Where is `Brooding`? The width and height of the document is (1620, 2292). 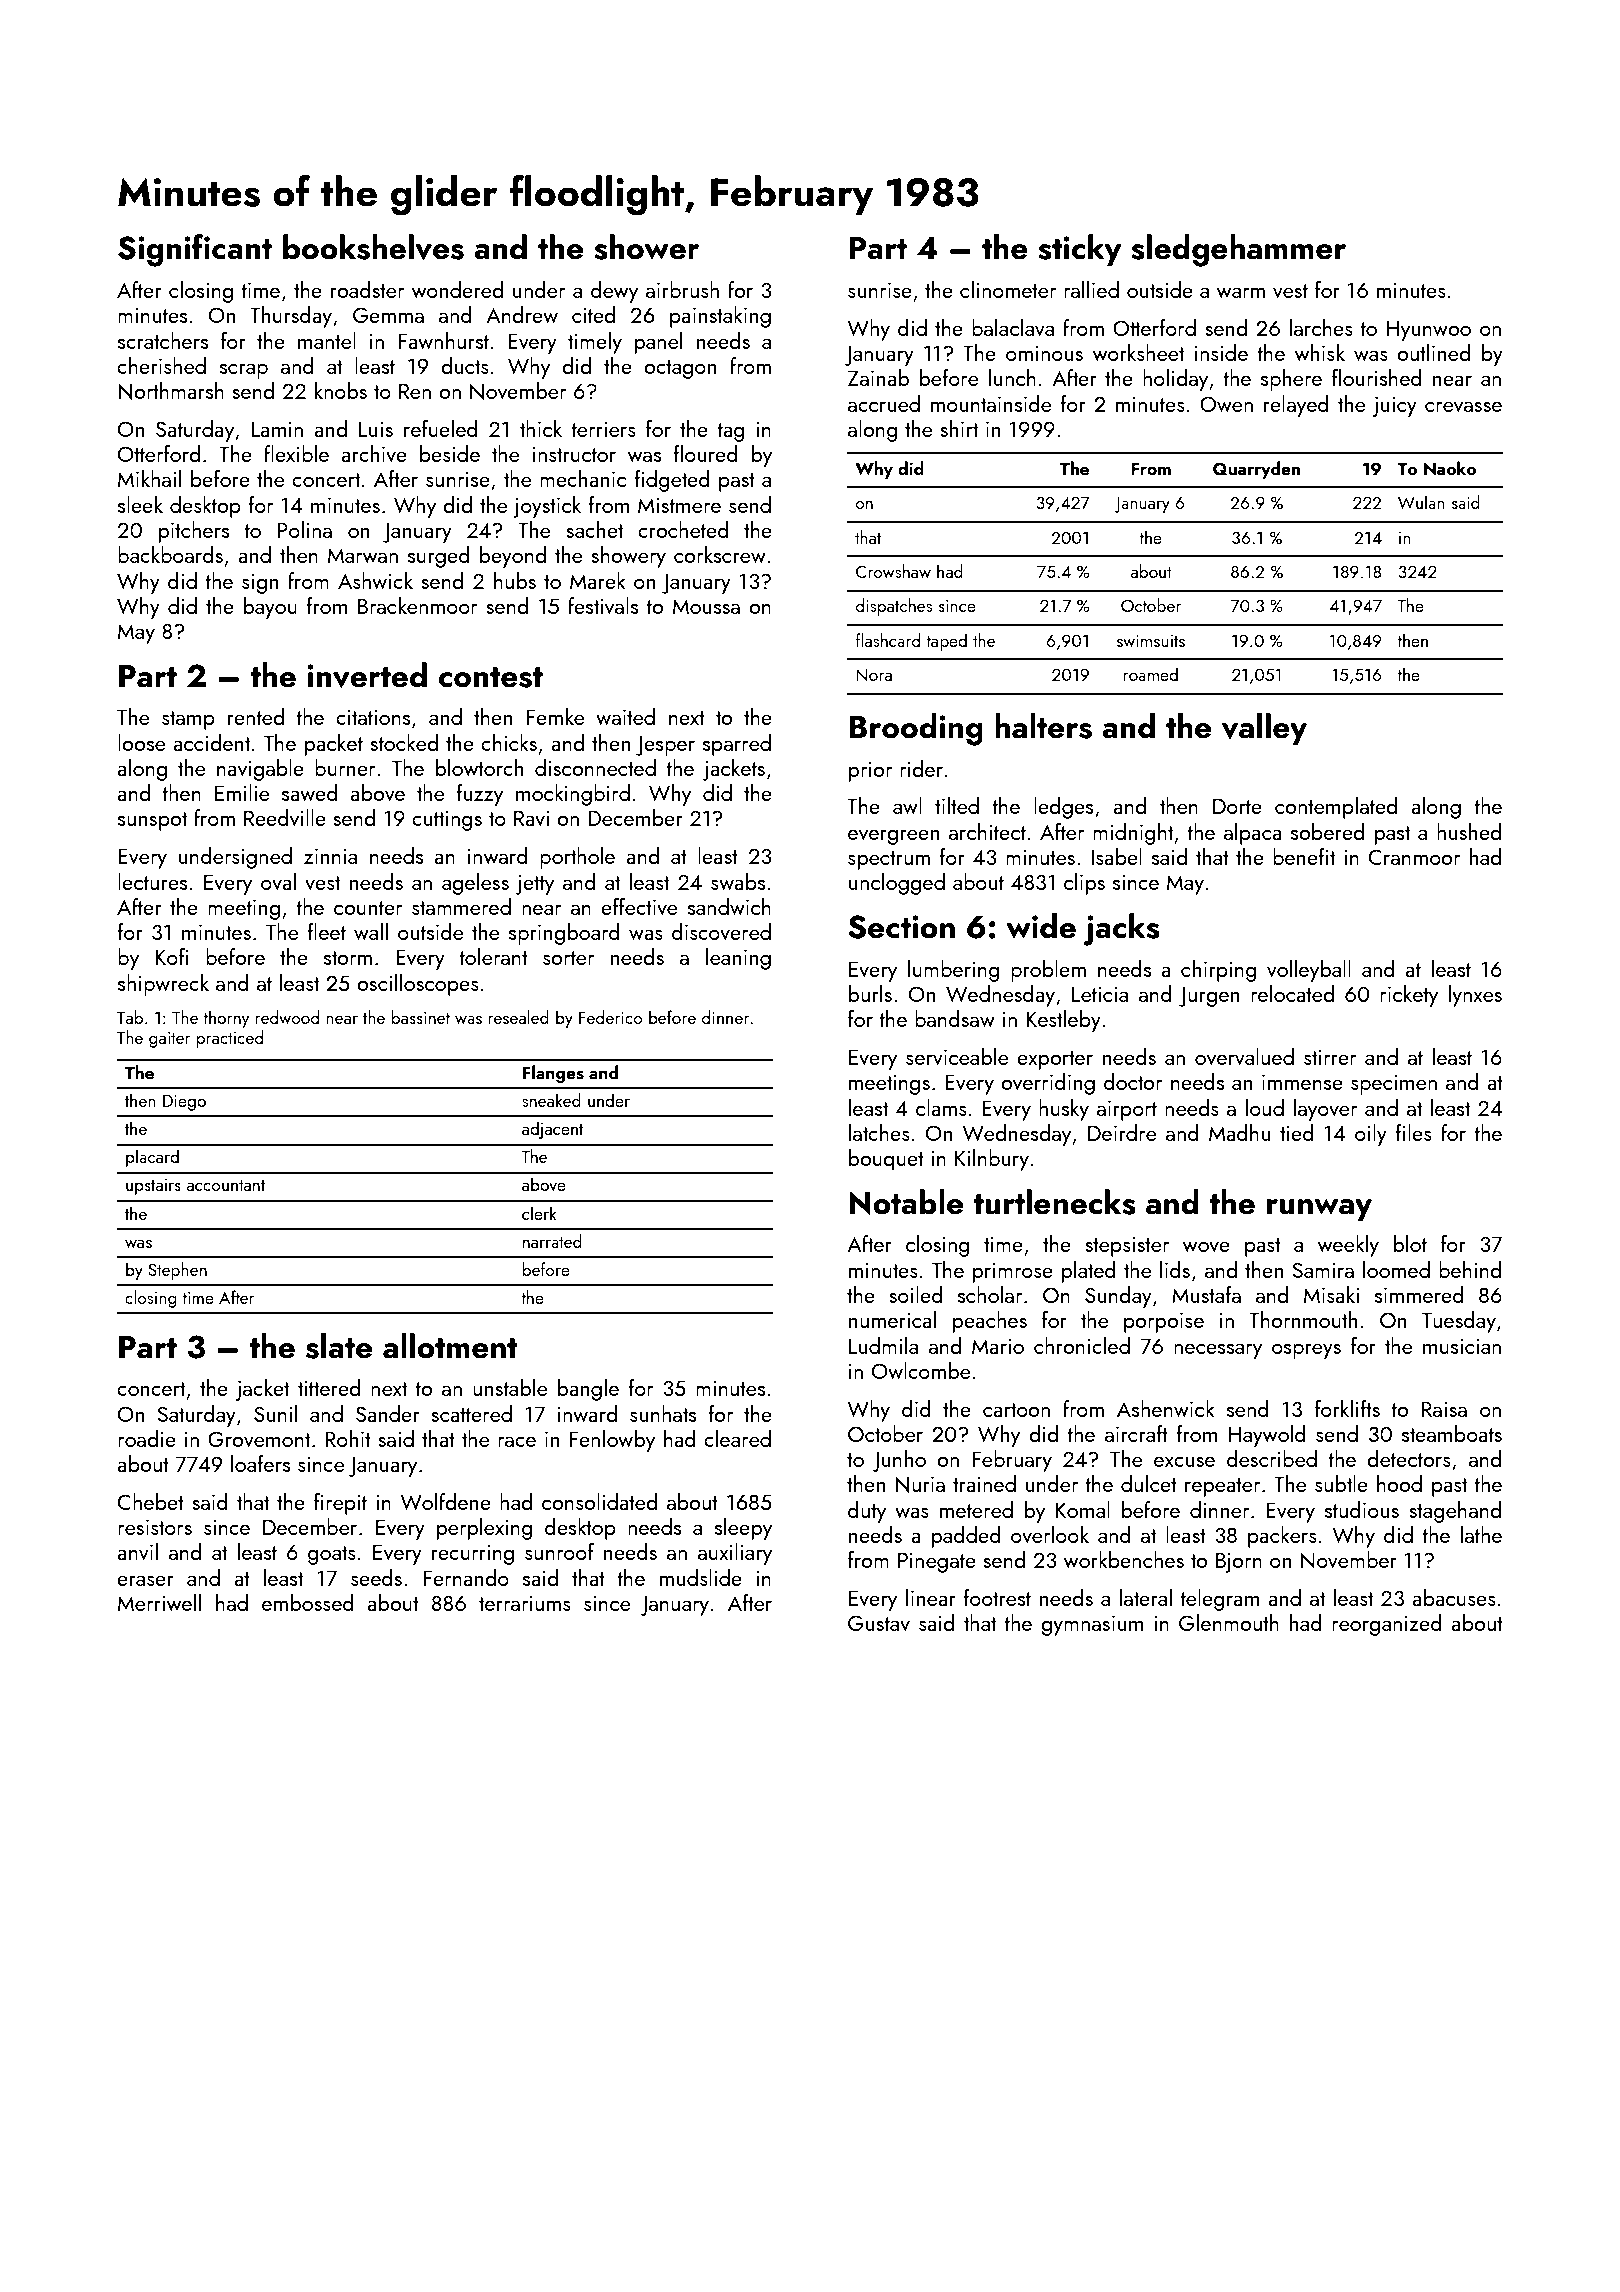
Brooding is located at coordinates (916, 729).
